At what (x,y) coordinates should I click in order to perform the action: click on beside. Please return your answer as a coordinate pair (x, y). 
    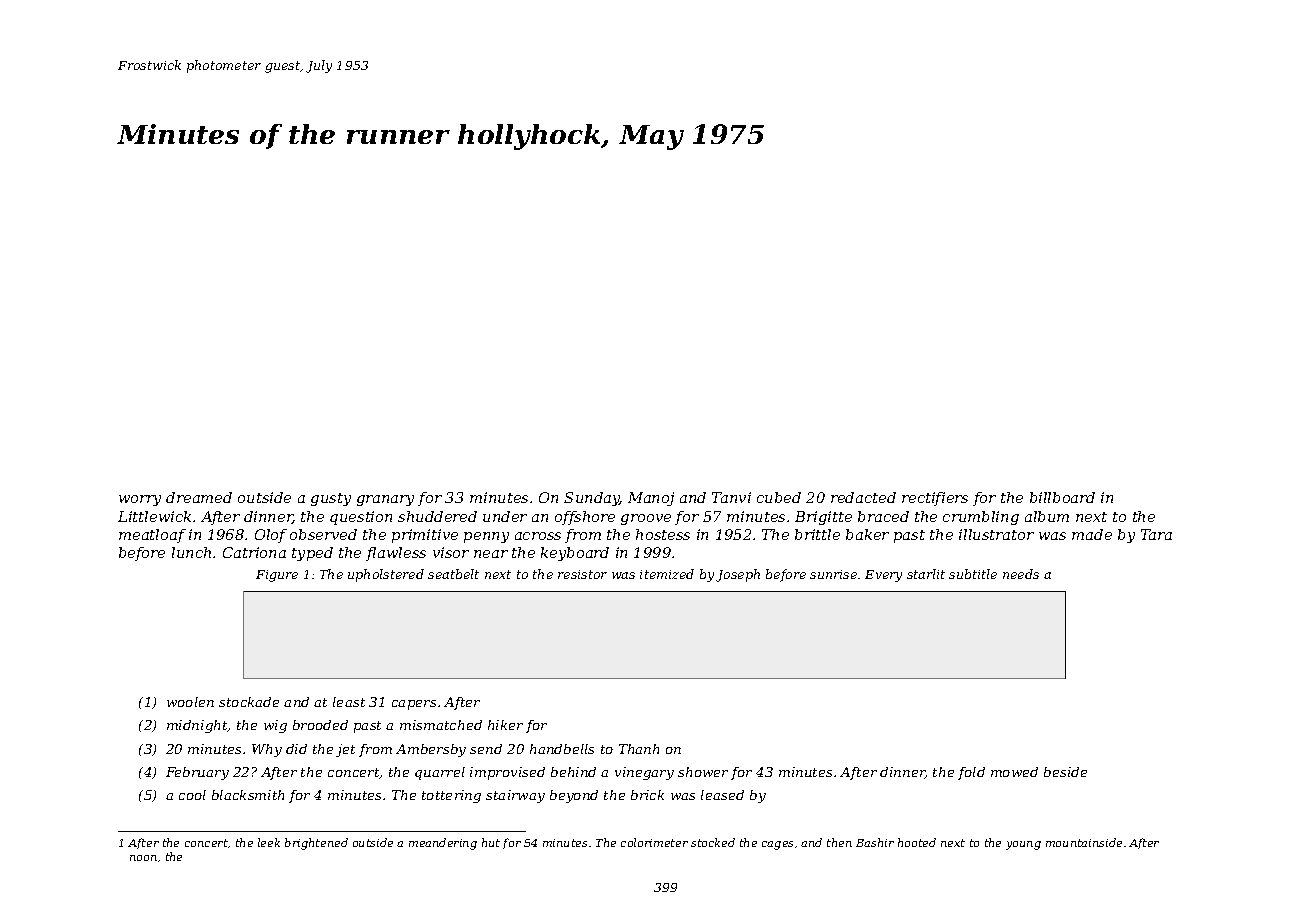
    Looking at the image, I should click on (1065, 772).
